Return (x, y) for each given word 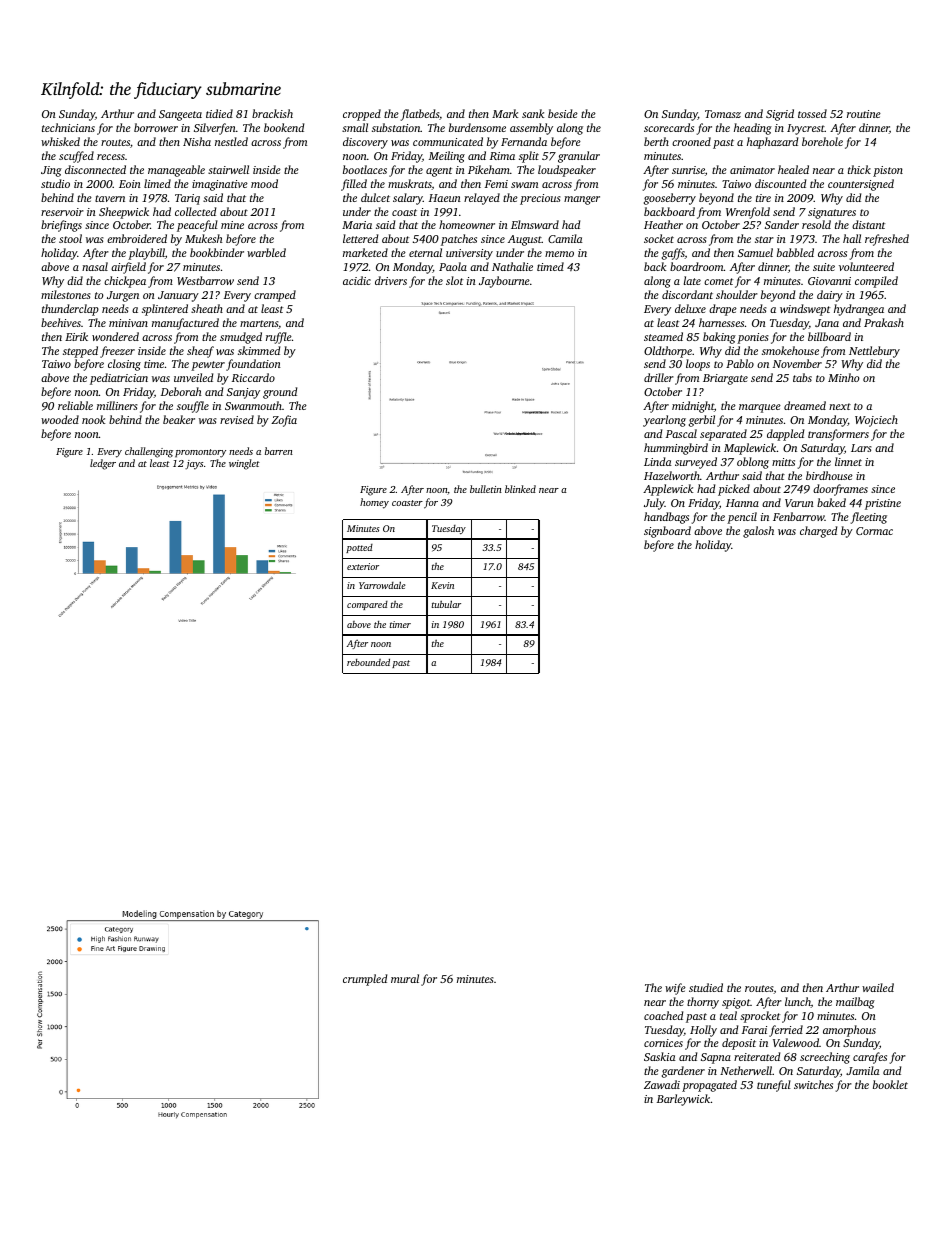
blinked (520, 489)
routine (864, 114)
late (692, 280)
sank (533, 113)
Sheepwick (124, 213)
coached (663, 1015)
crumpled (365, 980)
